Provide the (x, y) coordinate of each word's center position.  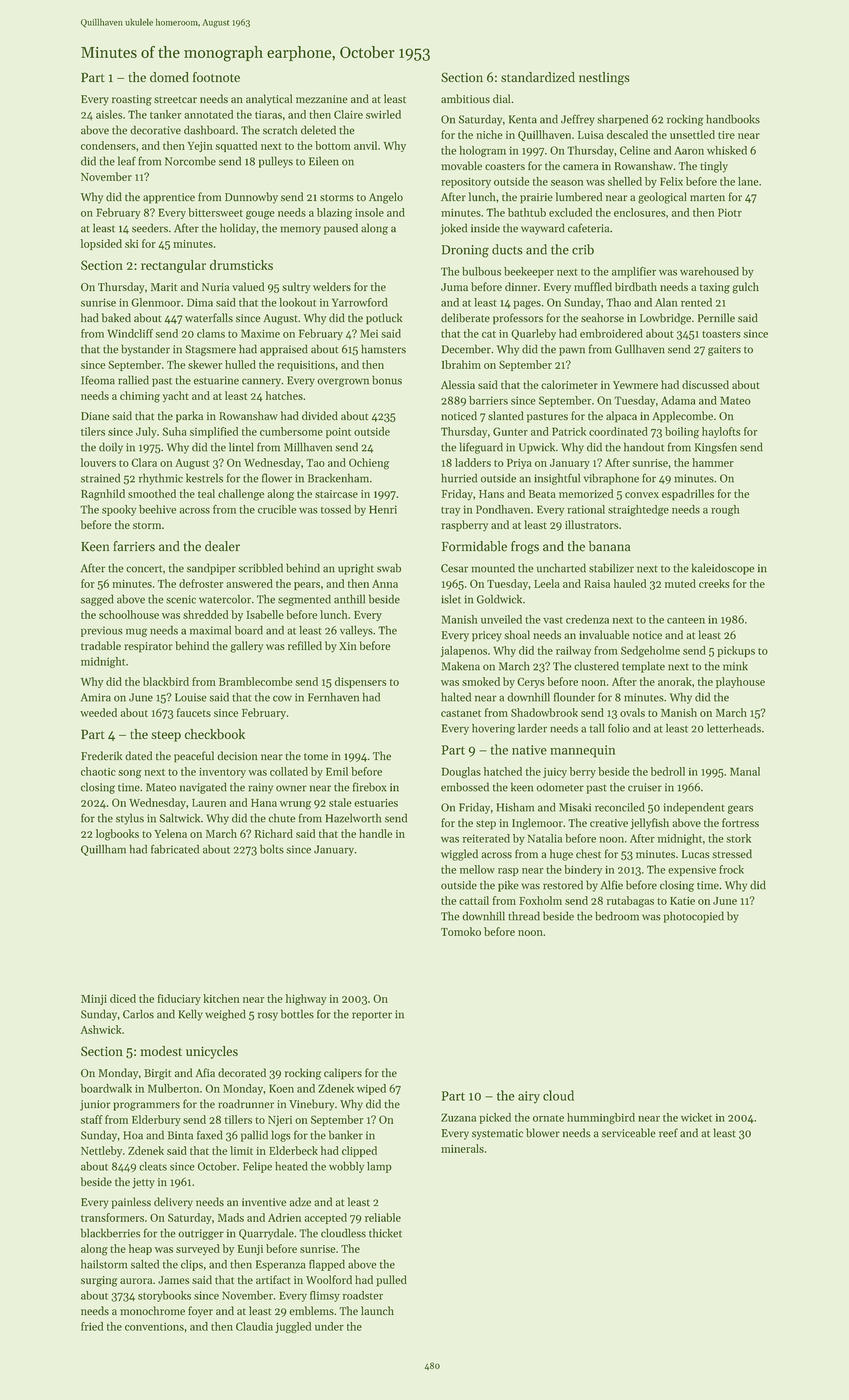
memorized (586, 493)
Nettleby (101, 1151)
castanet (461, 713)
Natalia (545, 838)
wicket (696, 1117)
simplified (214, 432)
